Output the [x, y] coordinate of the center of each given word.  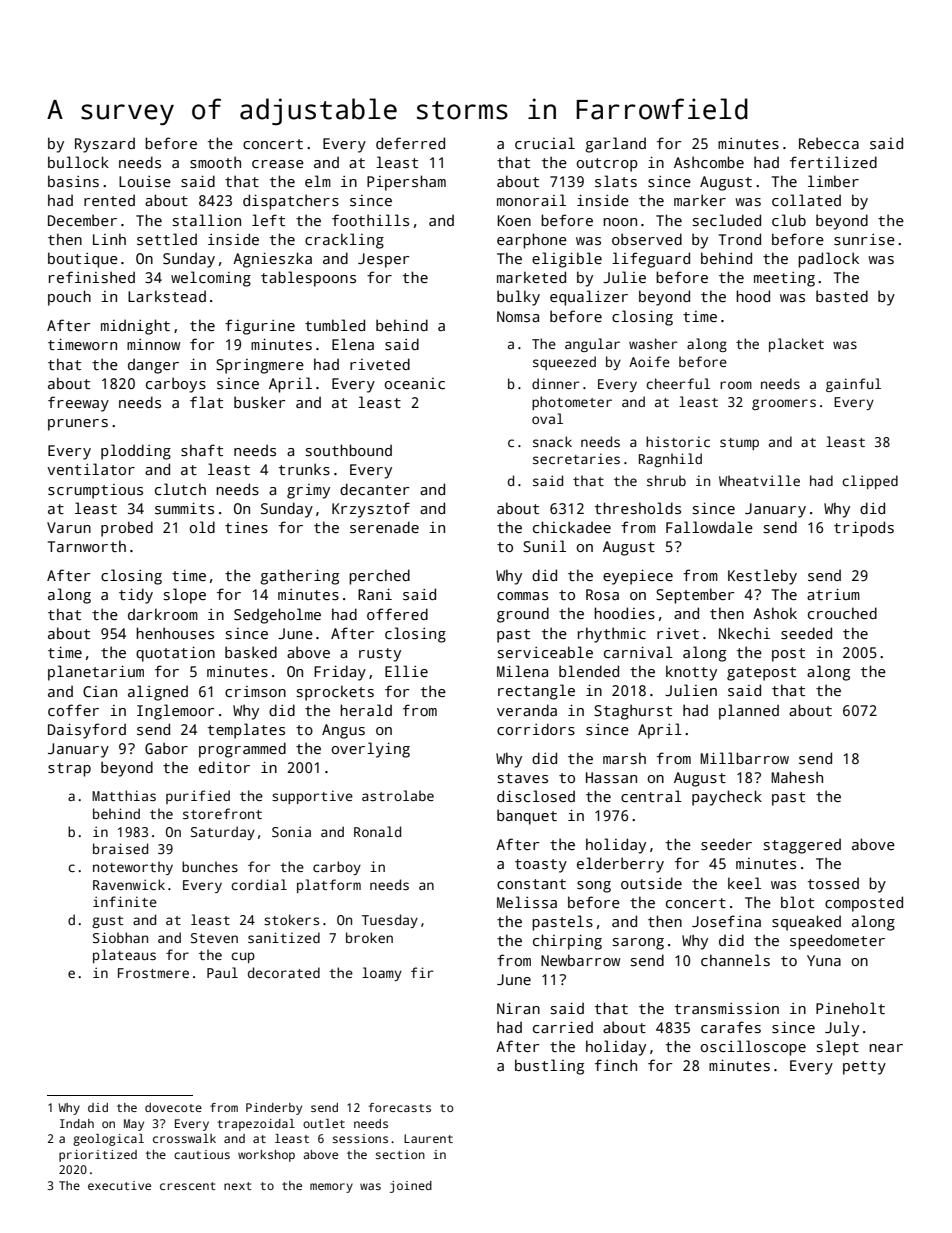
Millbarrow [744, 758]
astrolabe [398, 795]
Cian [100, 691]
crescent [188, 1186]
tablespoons [308, 279]
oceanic [415, 383]
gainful [853, 385]
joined [411, 1187]
